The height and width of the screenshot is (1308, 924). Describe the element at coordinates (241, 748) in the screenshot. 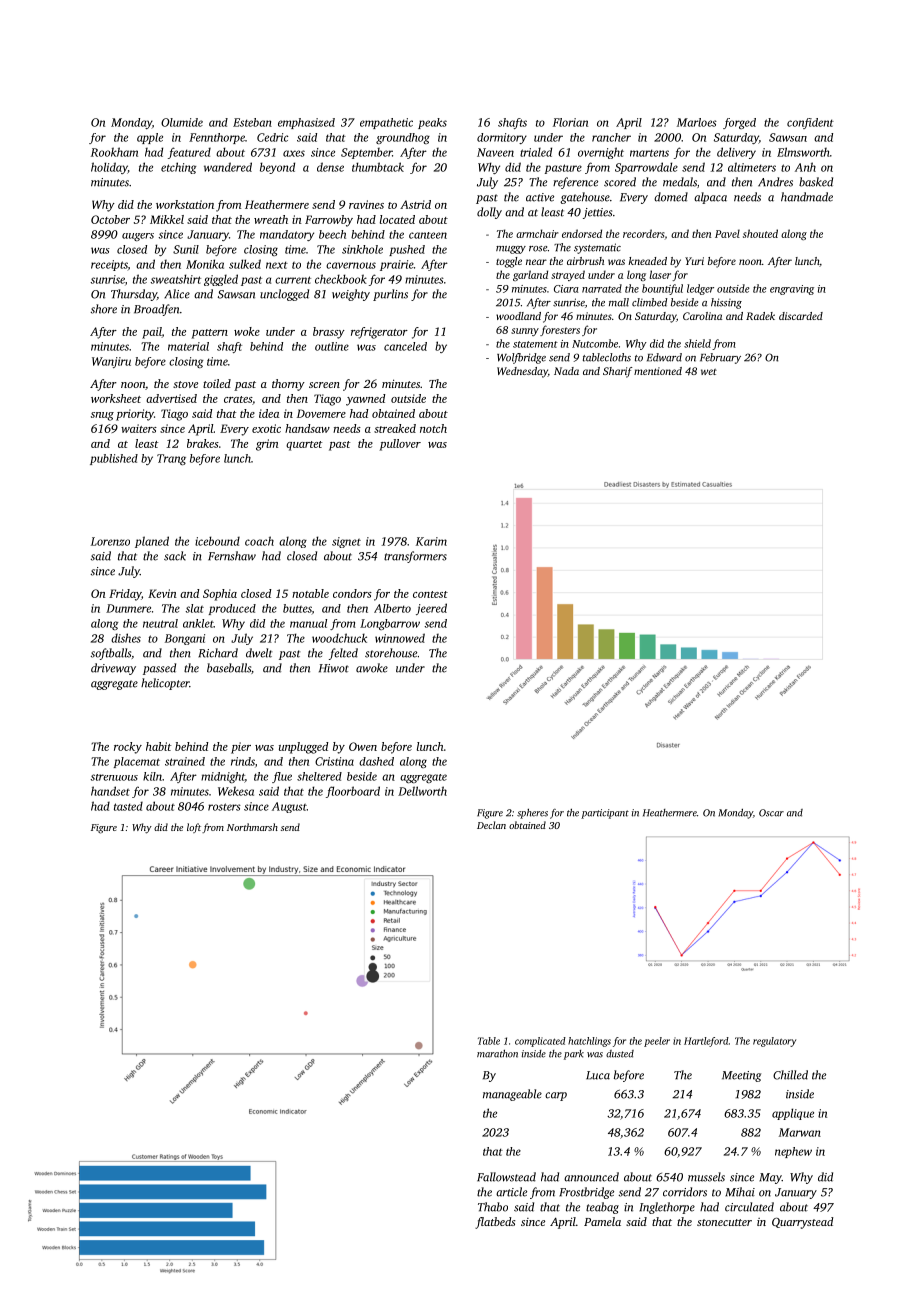

I see `pier` at that location.
